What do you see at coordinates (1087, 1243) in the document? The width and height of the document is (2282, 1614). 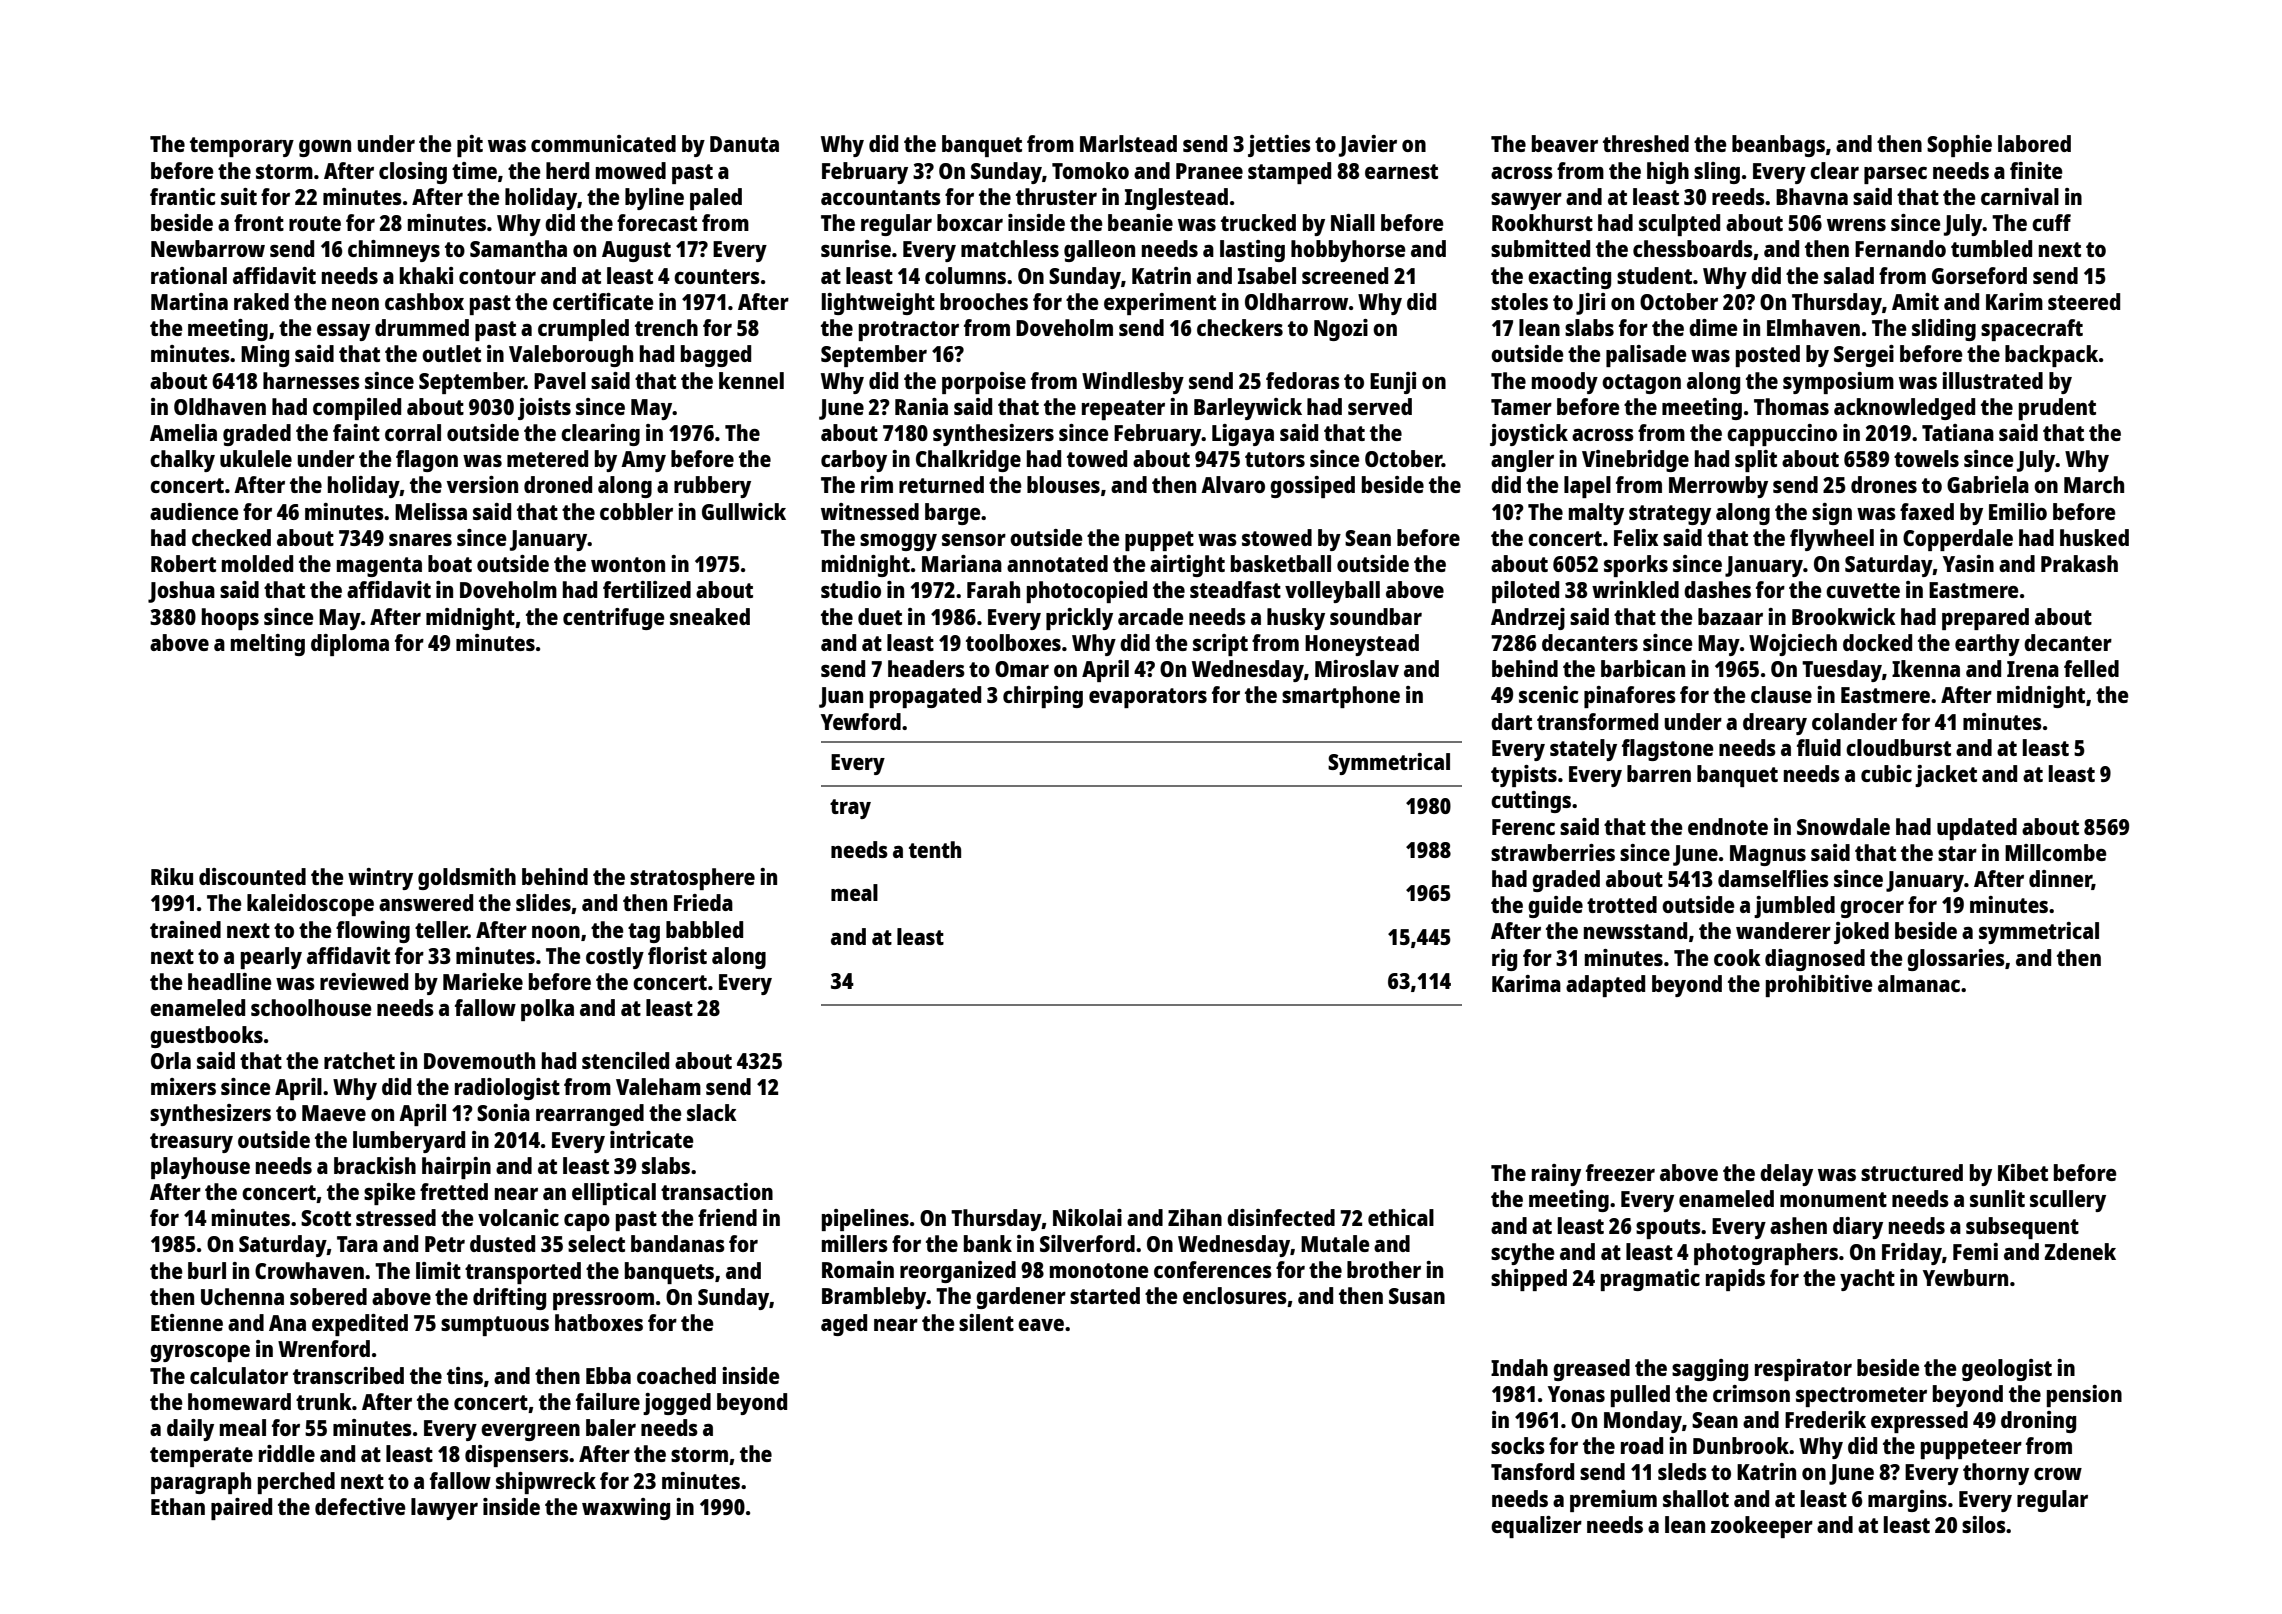 I see `Silverford` at bounding box center [1087, 1243].
